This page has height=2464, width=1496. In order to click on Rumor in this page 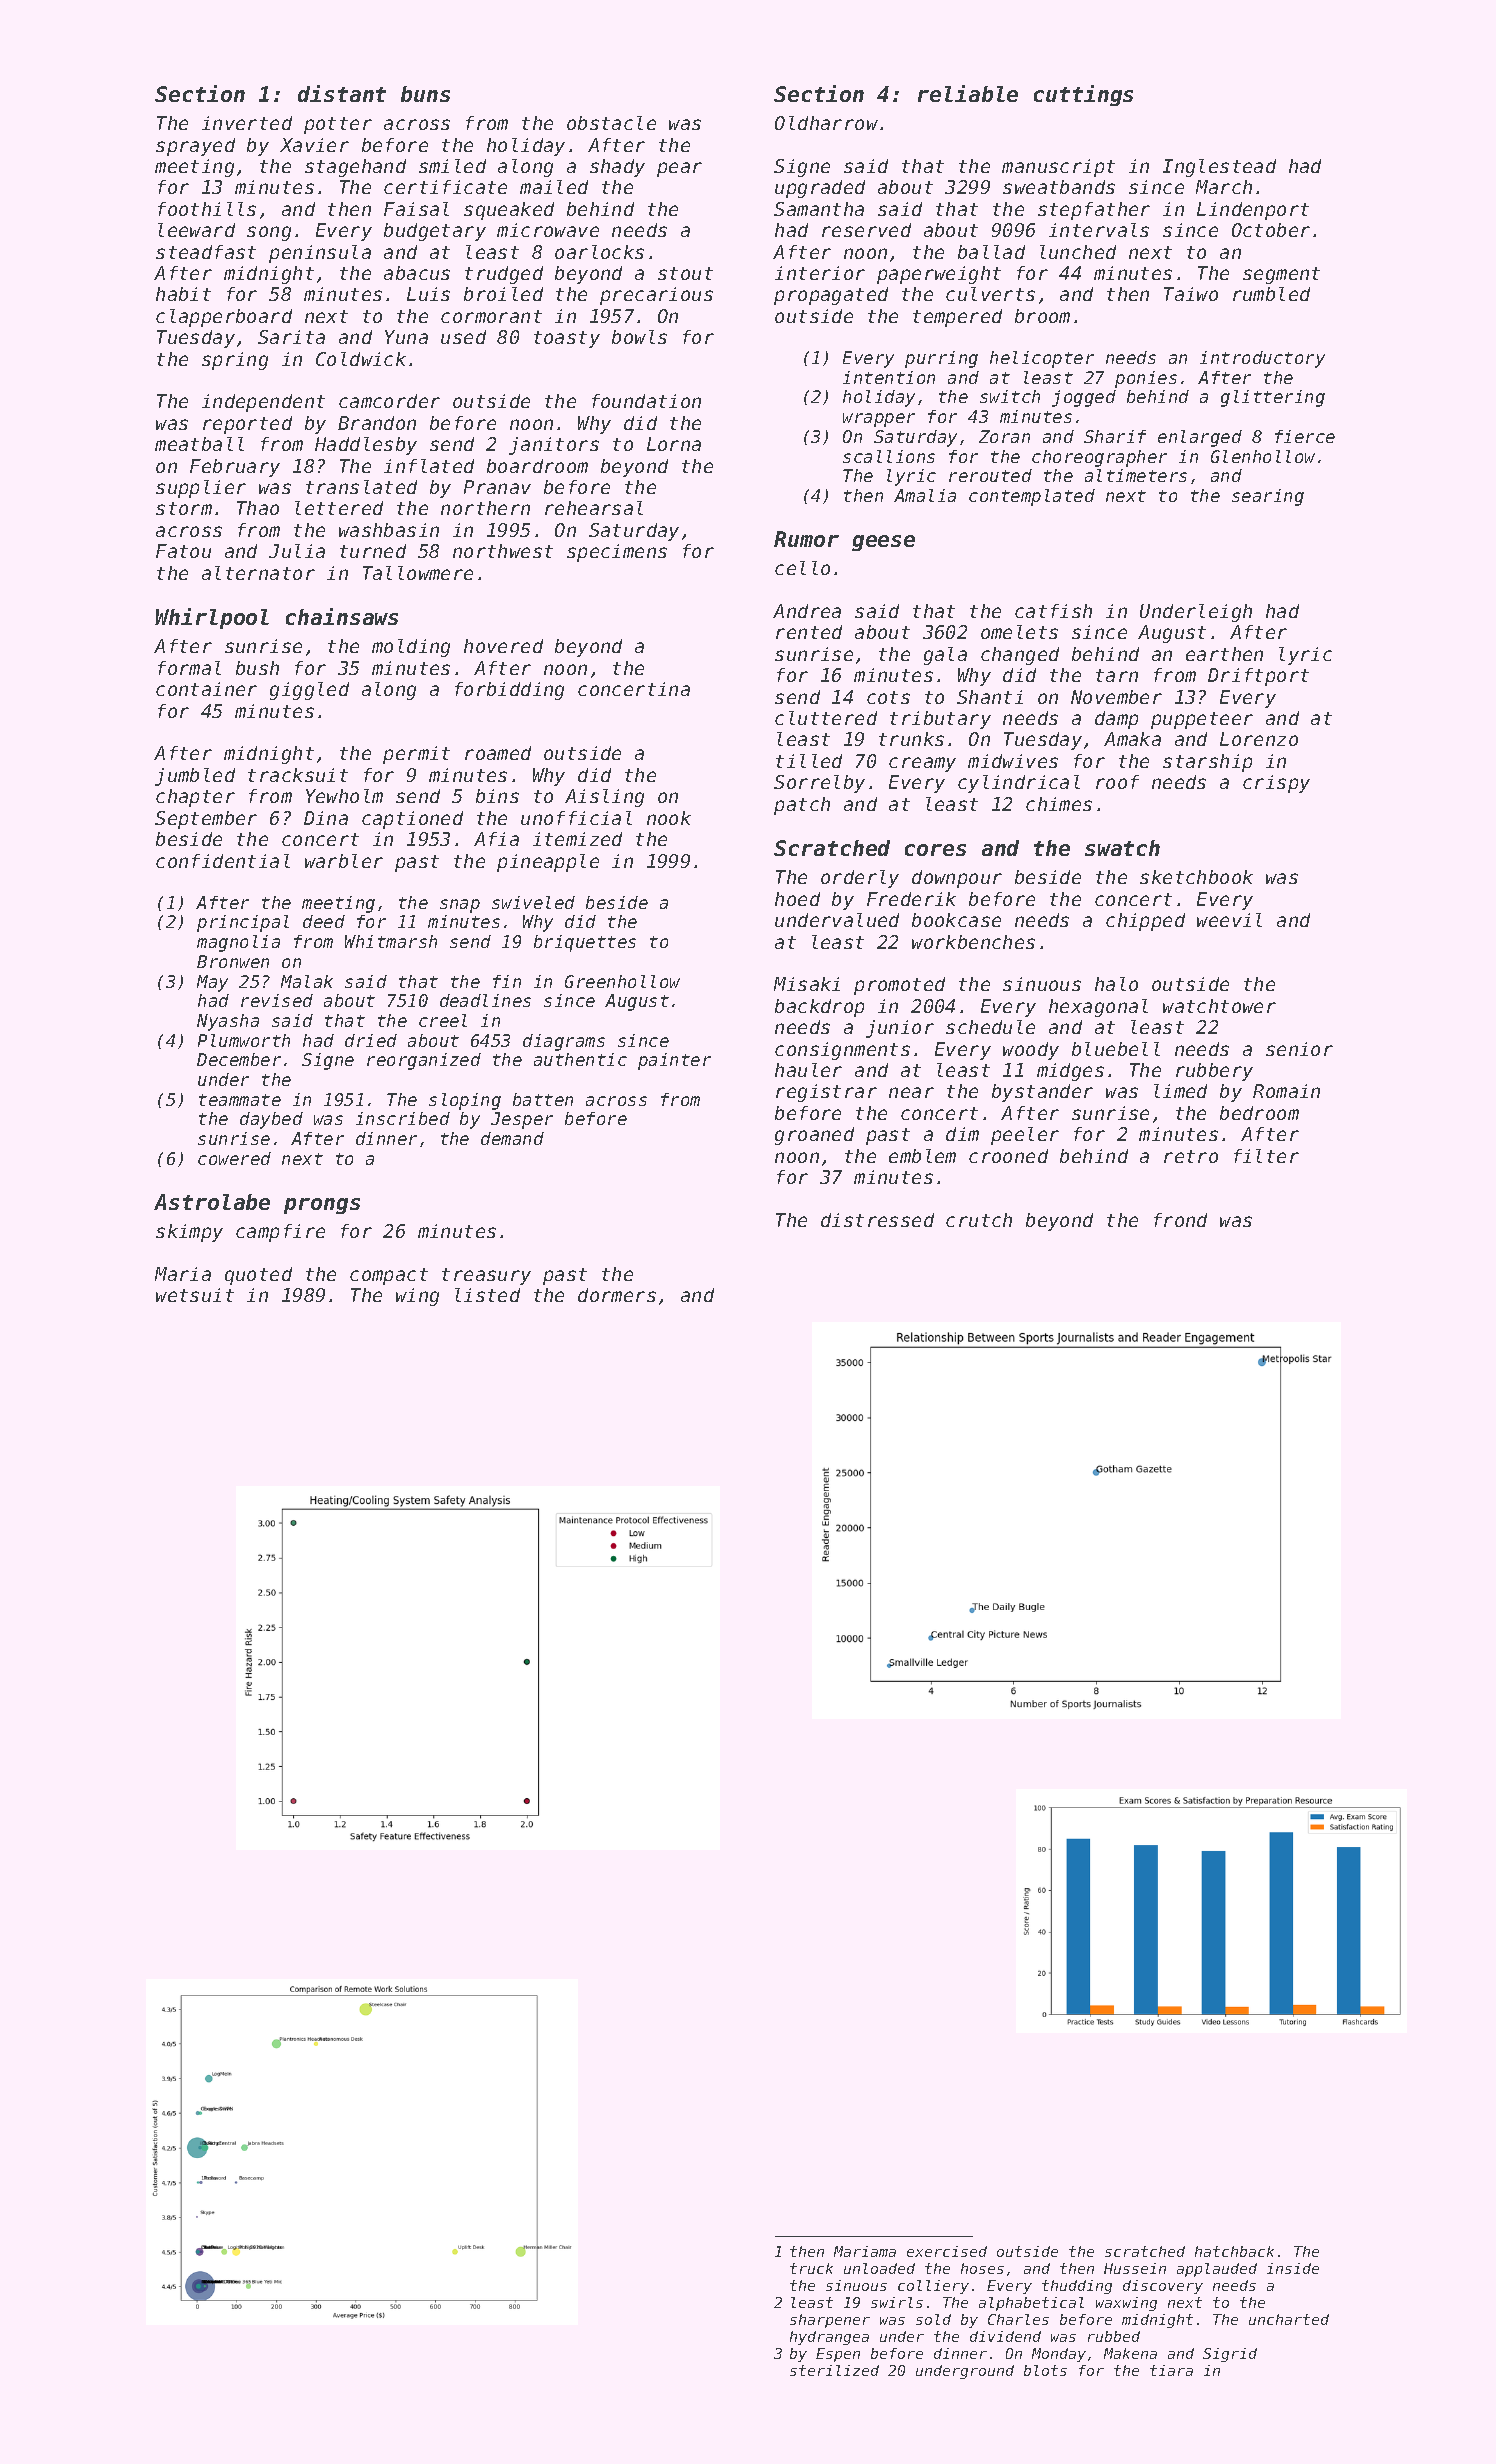, I will do `click(806, 539)`.
